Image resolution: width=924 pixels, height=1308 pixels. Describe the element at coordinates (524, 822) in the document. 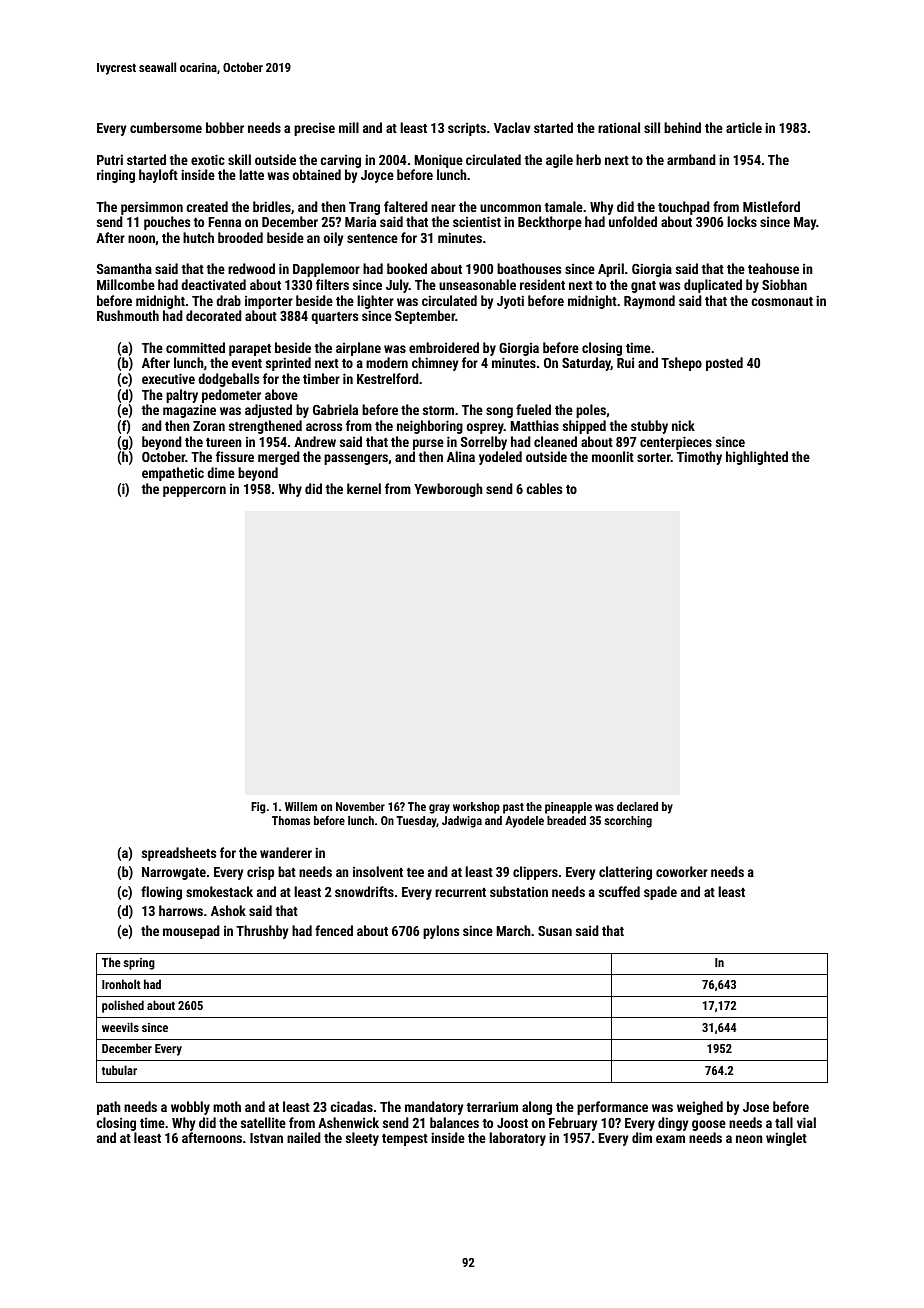

I see `Ayodele` at that location.
